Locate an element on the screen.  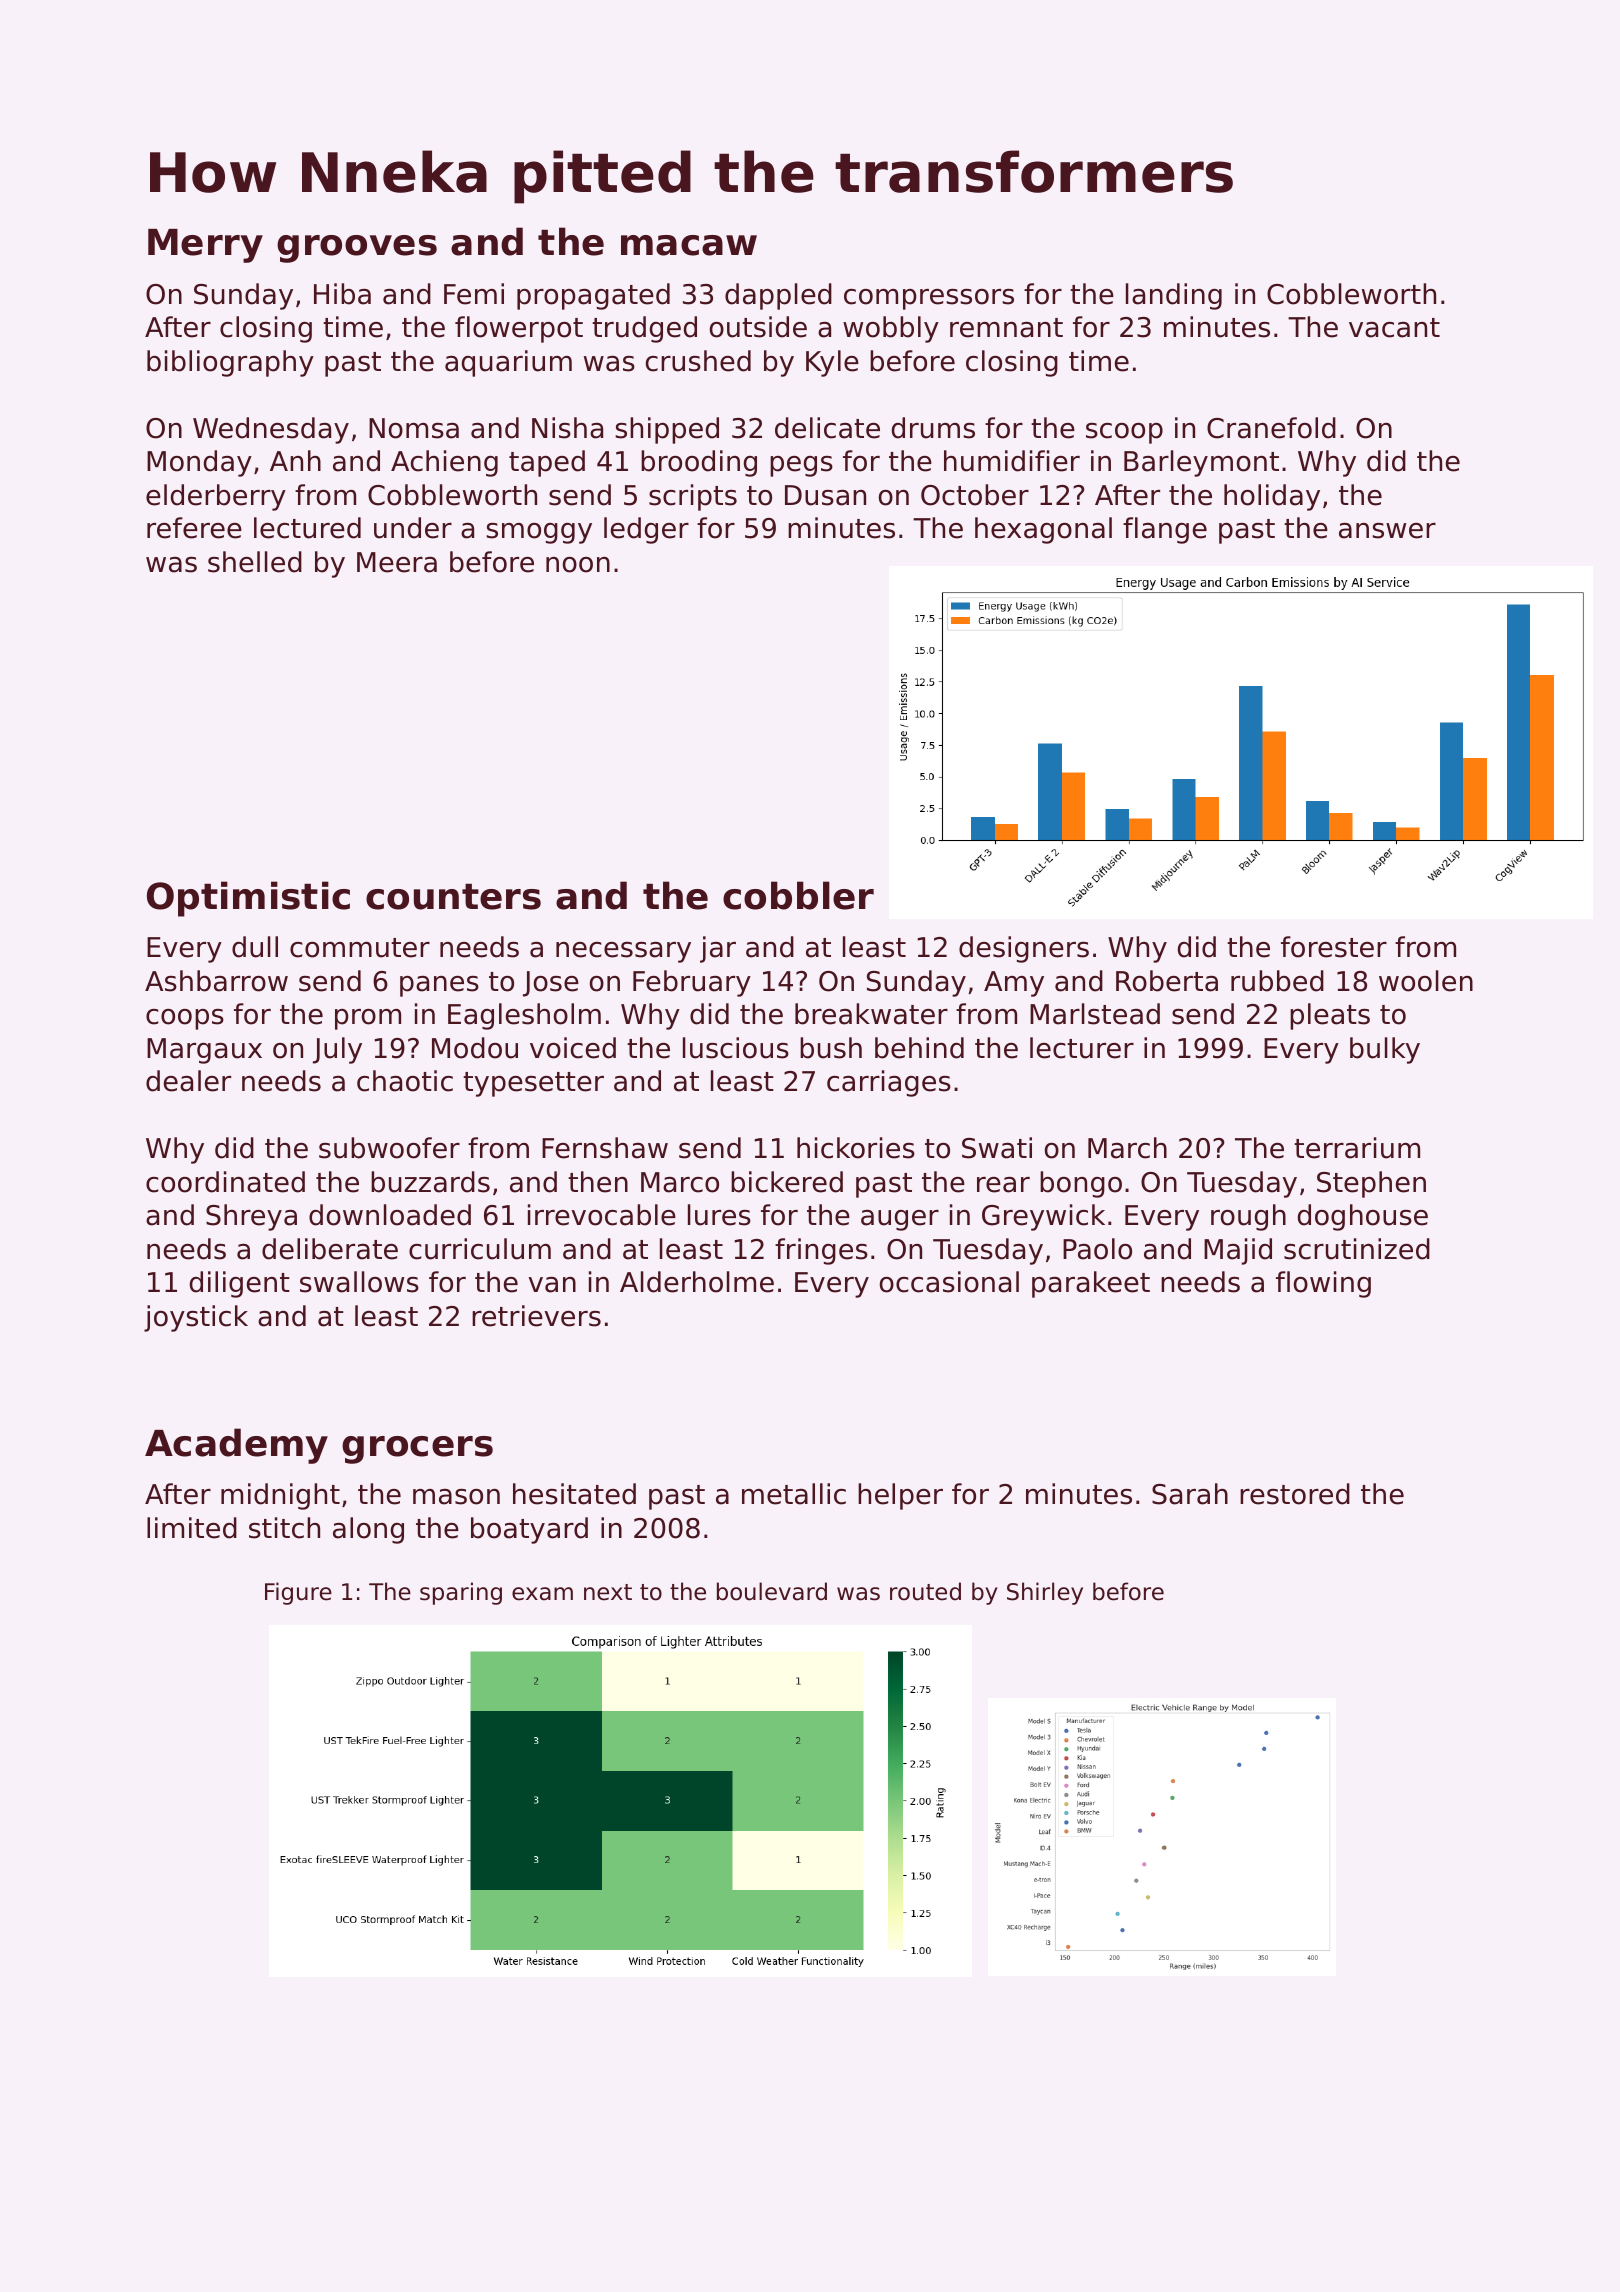
Merry is located at coordinates (205, 246).
